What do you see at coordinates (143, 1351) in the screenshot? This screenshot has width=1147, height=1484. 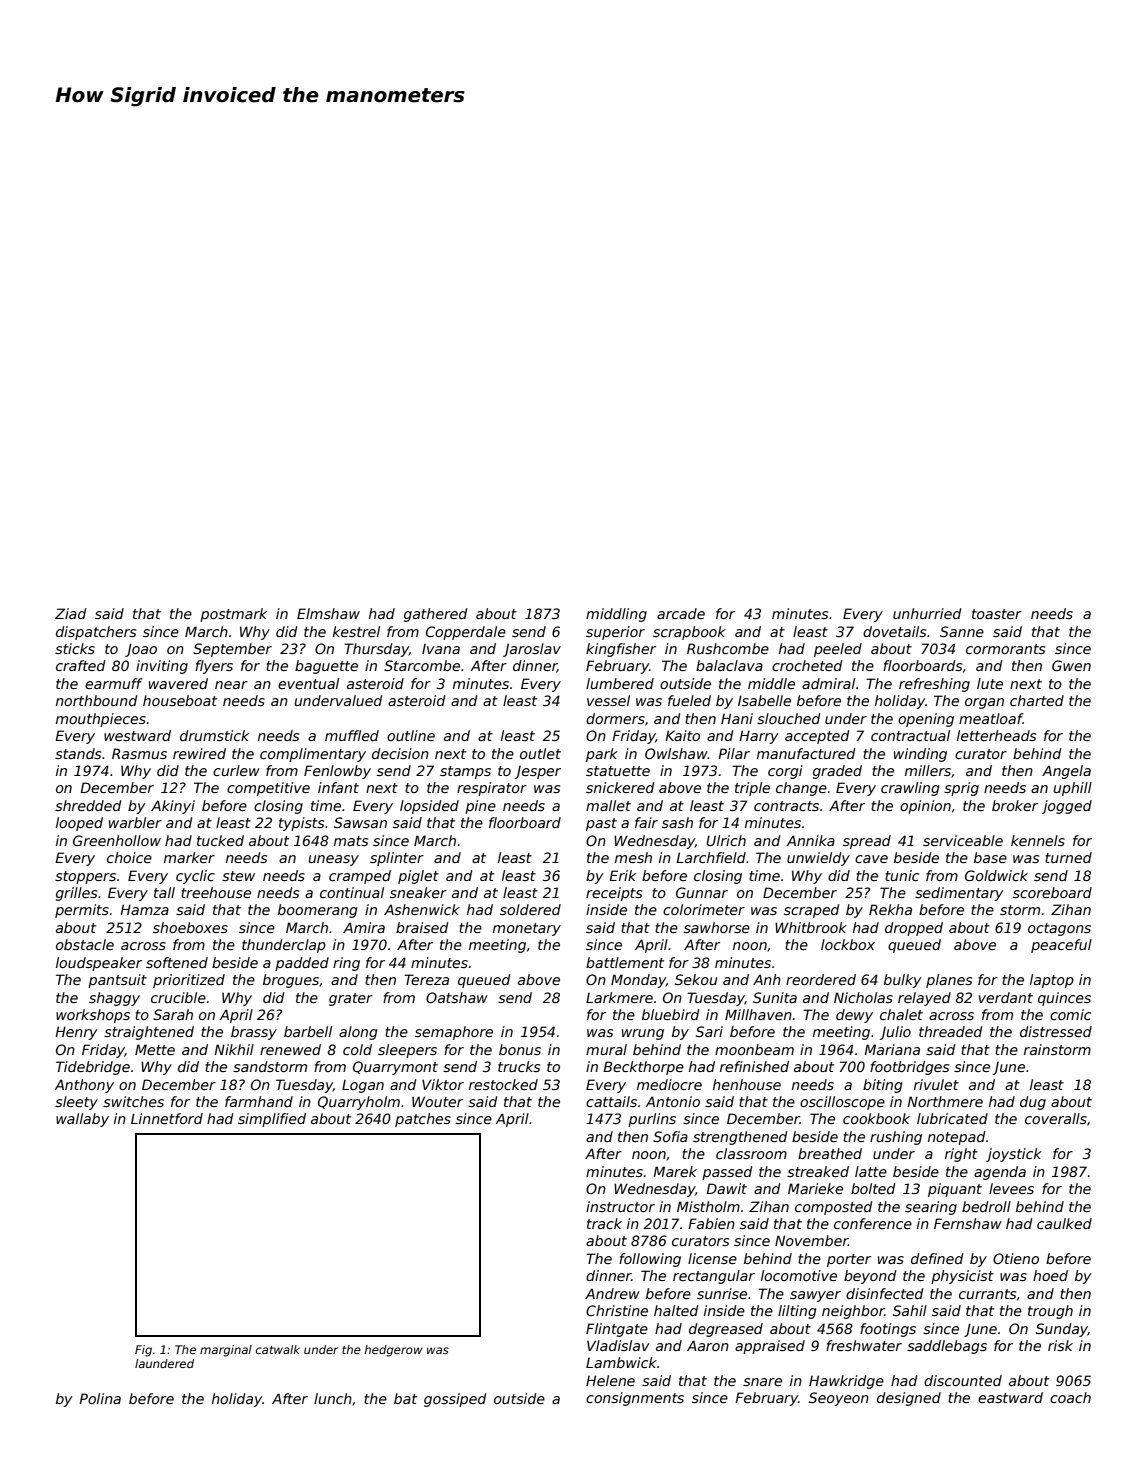 I see `Fig` at bounding box center [143, 1351].
